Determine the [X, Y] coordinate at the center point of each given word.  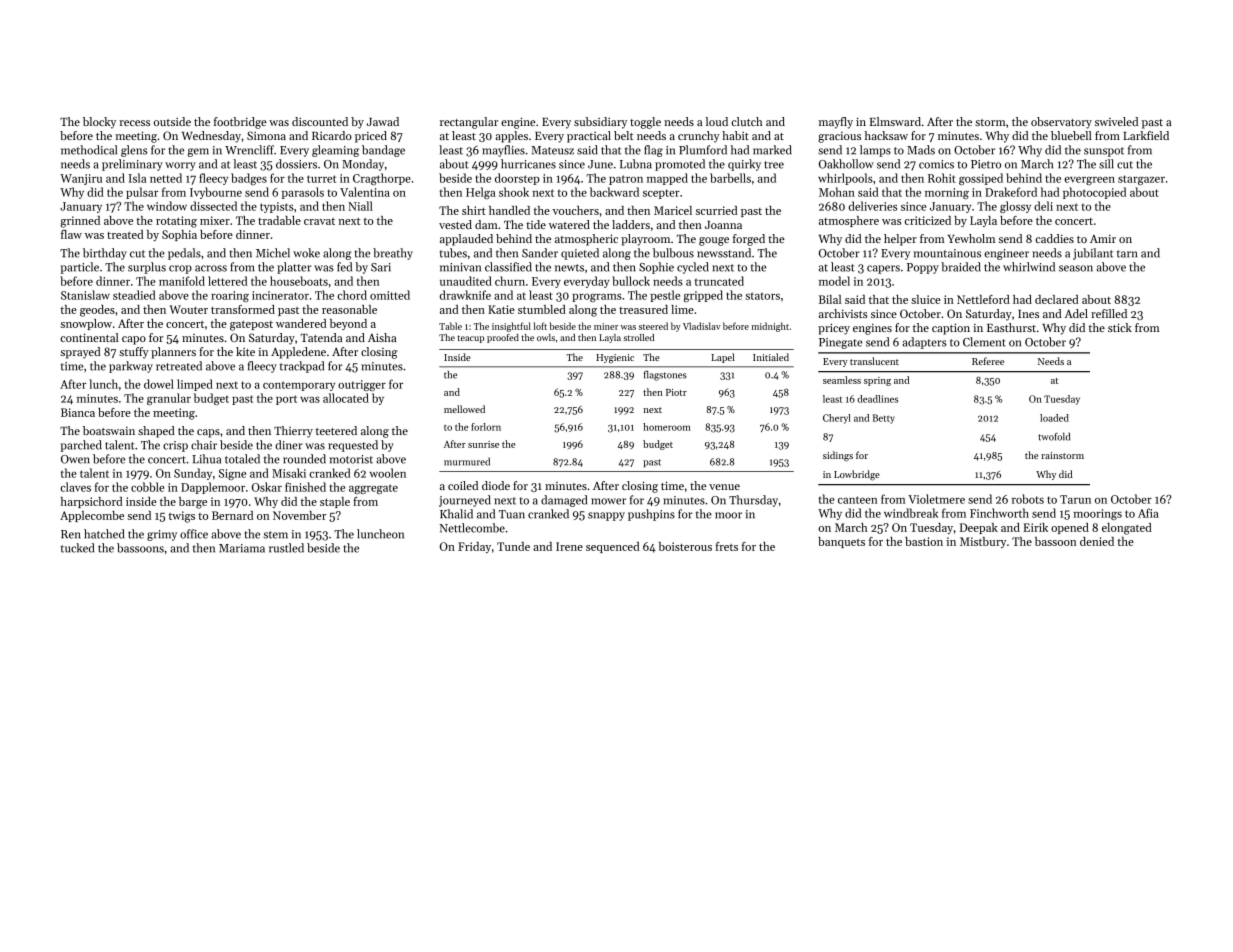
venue [724, 487]
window [167, 206]
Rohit [942, 178]
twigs [182, 517]
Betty [884, 419]
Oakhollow [846, 164]
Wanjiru [81, 179]
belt [623, 135]
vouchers [575, 210]
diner [289, 445]
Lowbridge [857, 475]
